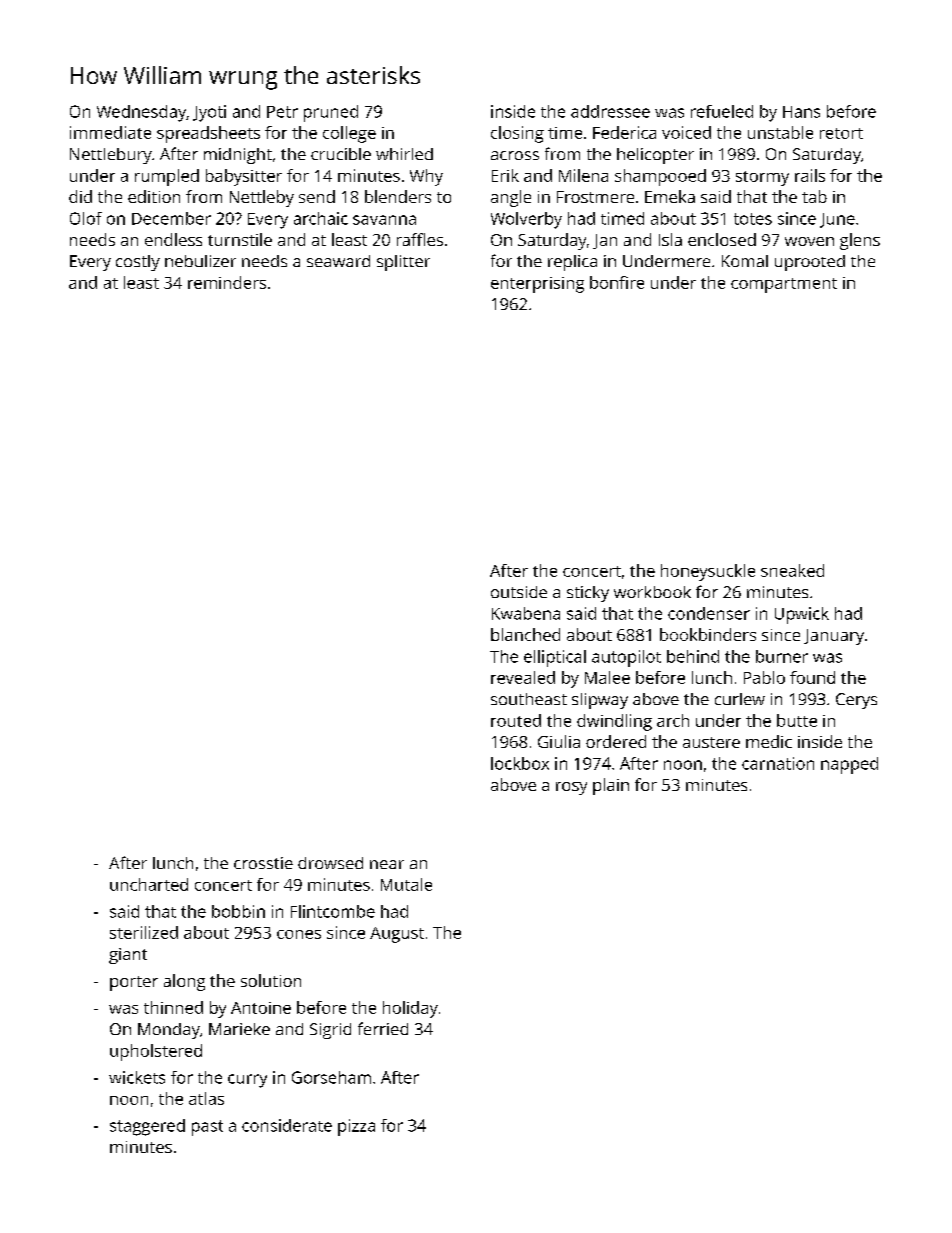 Image resolution: width=952 pixels, height=1233 pixels. I want to click on enterprising, so click(537, 285).
